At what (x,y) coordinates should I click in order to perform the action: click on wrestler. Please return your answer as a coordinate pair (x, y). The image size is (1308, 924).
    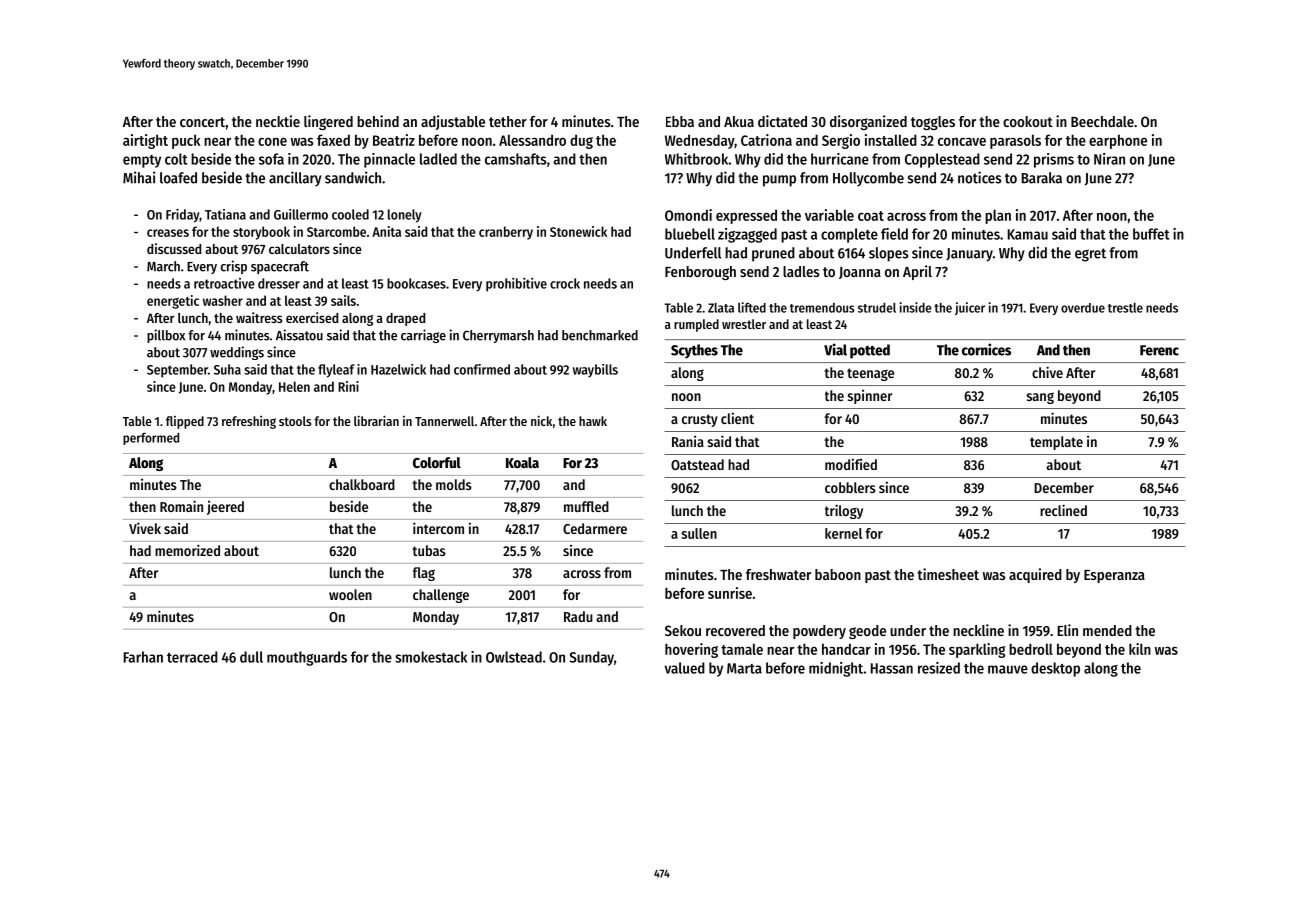
    Looking at the image, I should click on (744, 324).
